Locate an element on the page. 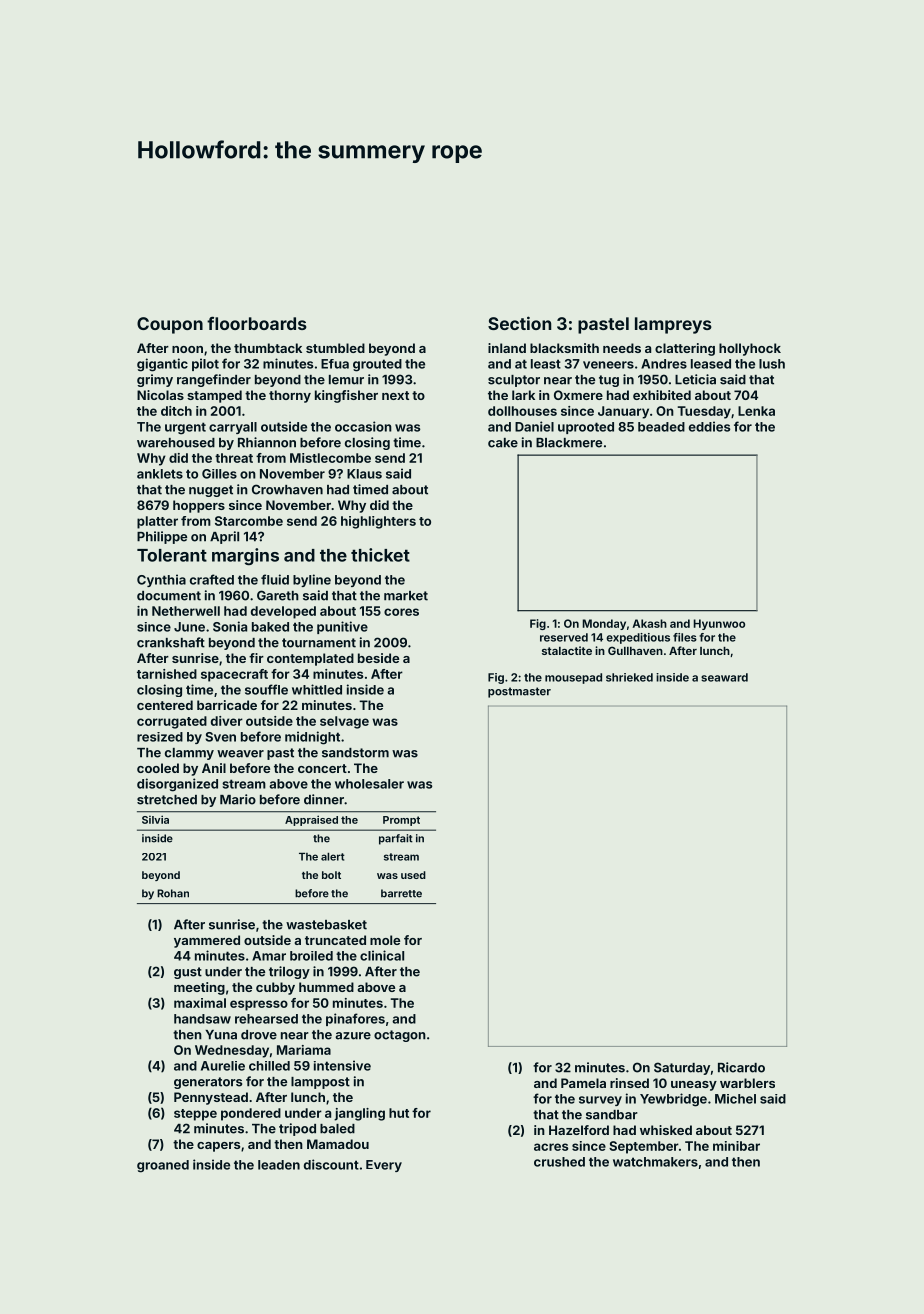  document is located at coordinates (169, 596).
